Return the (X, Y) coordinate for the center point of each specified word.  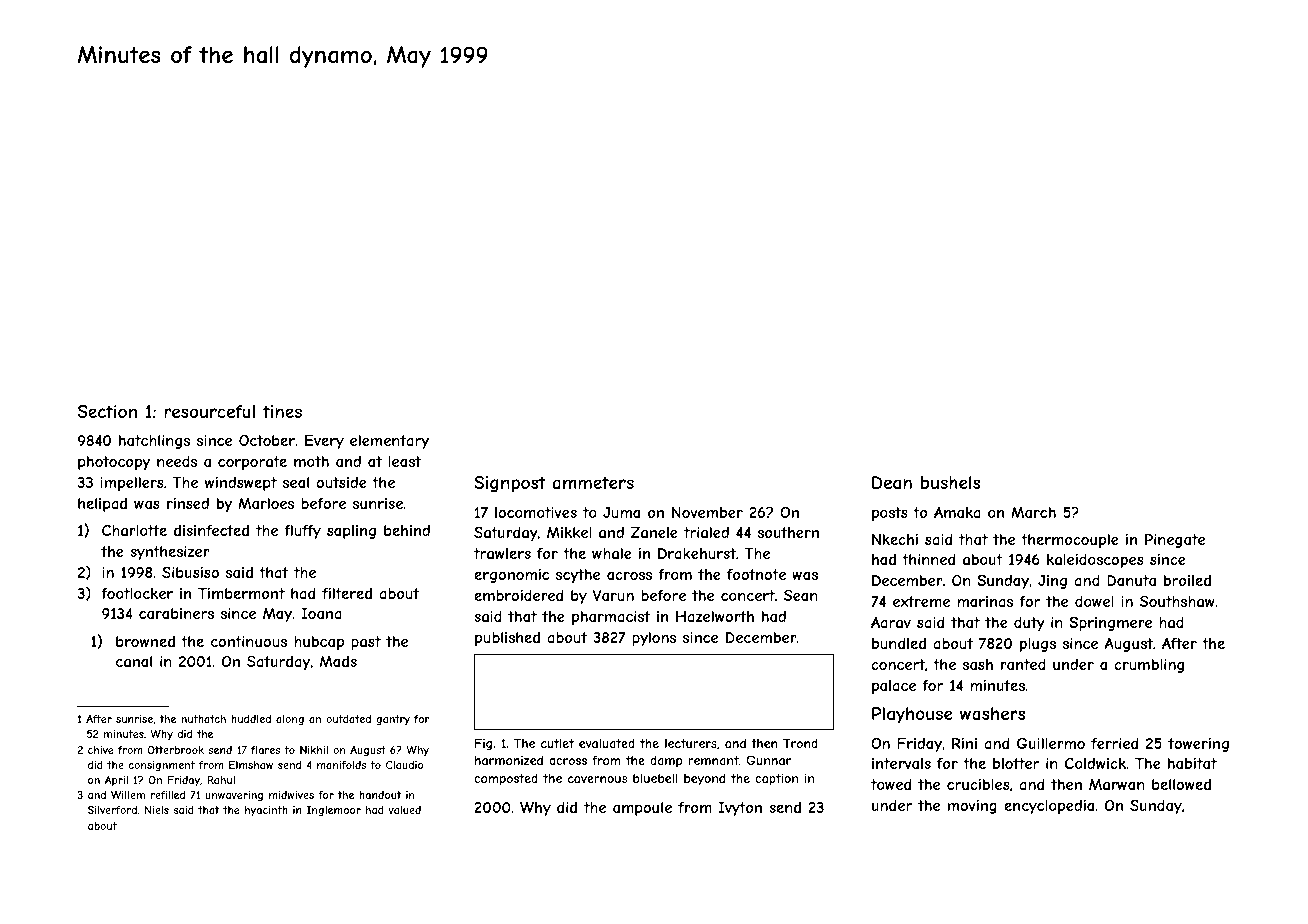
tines (282, 411)
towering (1198, 745)
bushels (950, 482)
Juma (621, 512)
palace (894, 687)
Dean (892, 482)
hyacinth (266, 811)
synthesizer (170, 553)
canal (134, 661)
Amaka (957, 512)
